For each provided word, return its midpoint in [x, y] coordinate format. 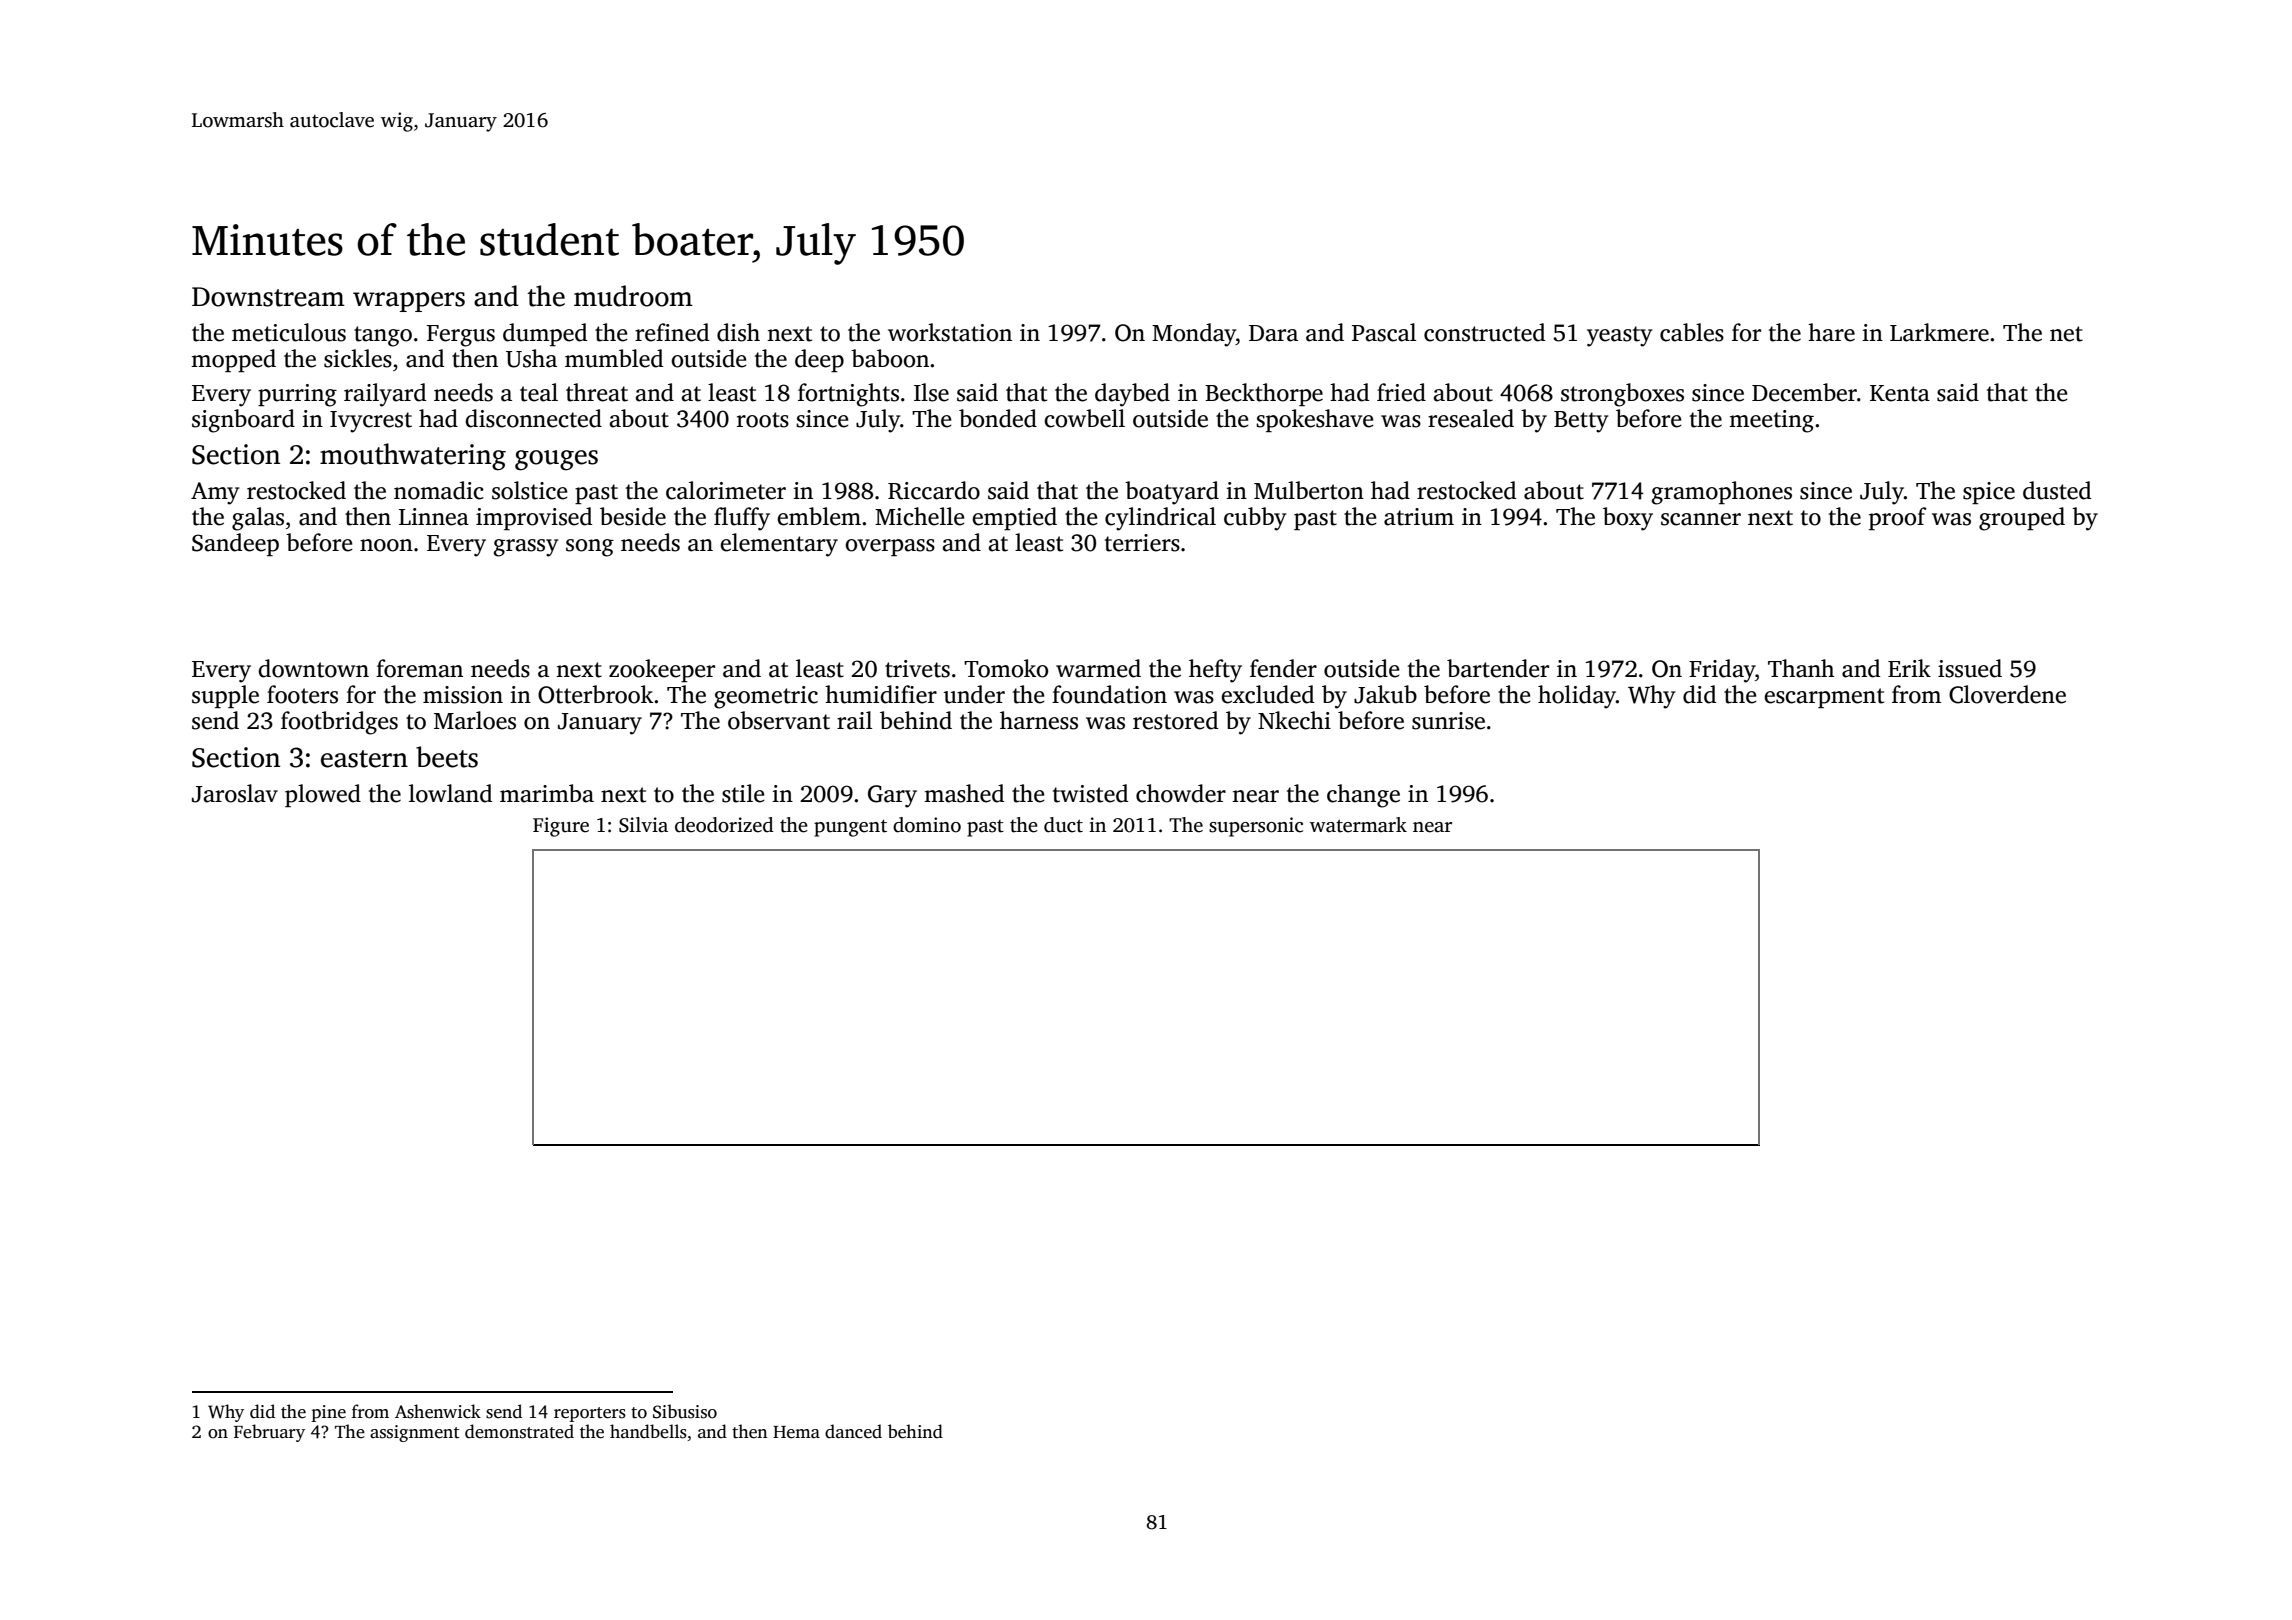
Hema [796, 1432]
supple [225, 696]
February [269, 1433]
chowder [1181, 793]
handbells [648, 1431]
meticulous [289, 332]
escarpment [1824, 698]
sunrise [1448, 721]
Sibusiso [685, 1411]
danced [853, 1431]
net [2066, 334]
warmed [1098, 668]
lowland [450, 793]
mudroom [633, 296]
